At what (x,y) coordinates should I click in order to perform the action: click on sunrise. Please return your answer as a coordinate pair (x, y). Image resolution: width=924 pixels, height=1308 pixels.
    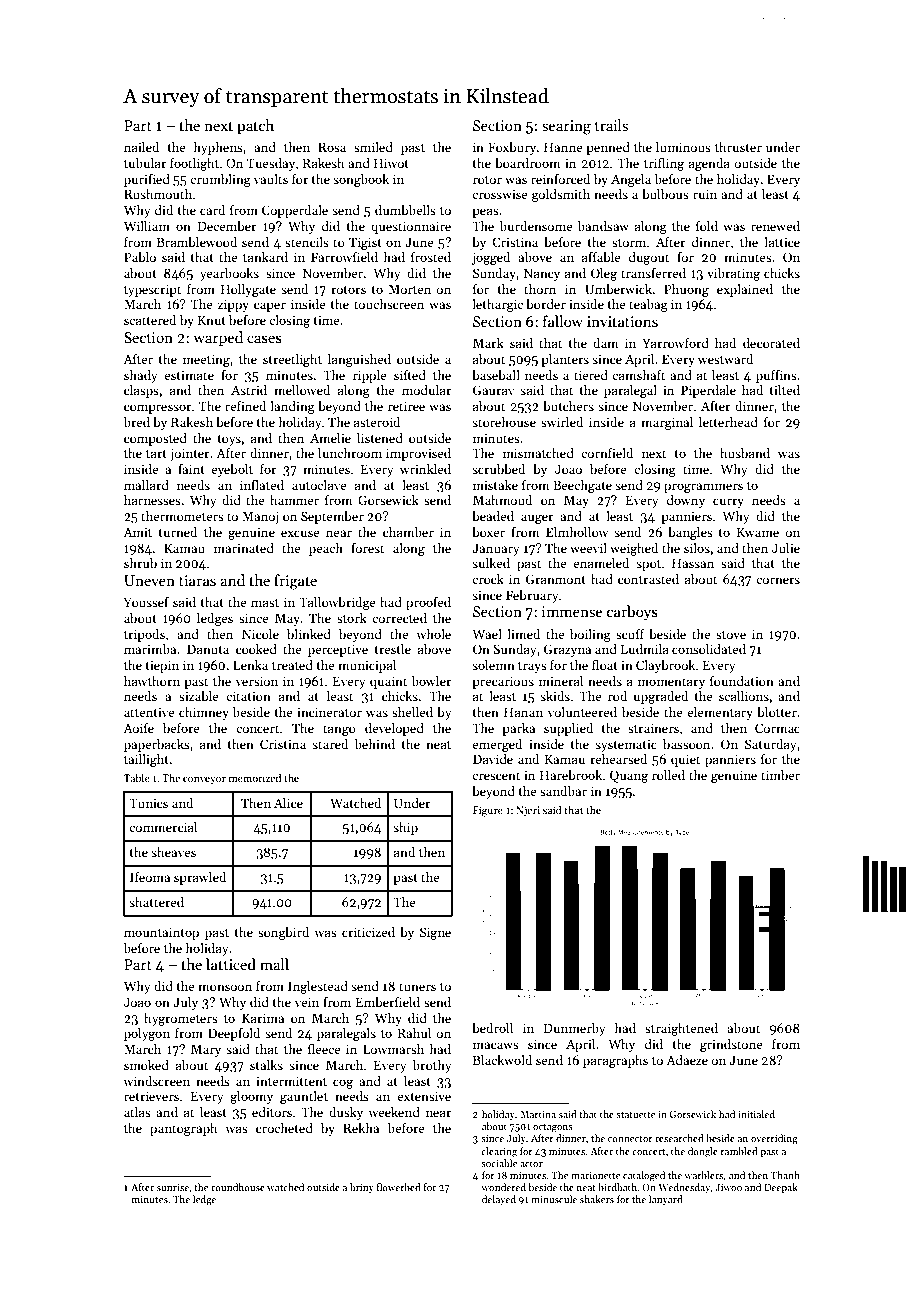
    Looking at the image, I should click on (173, 1187).
